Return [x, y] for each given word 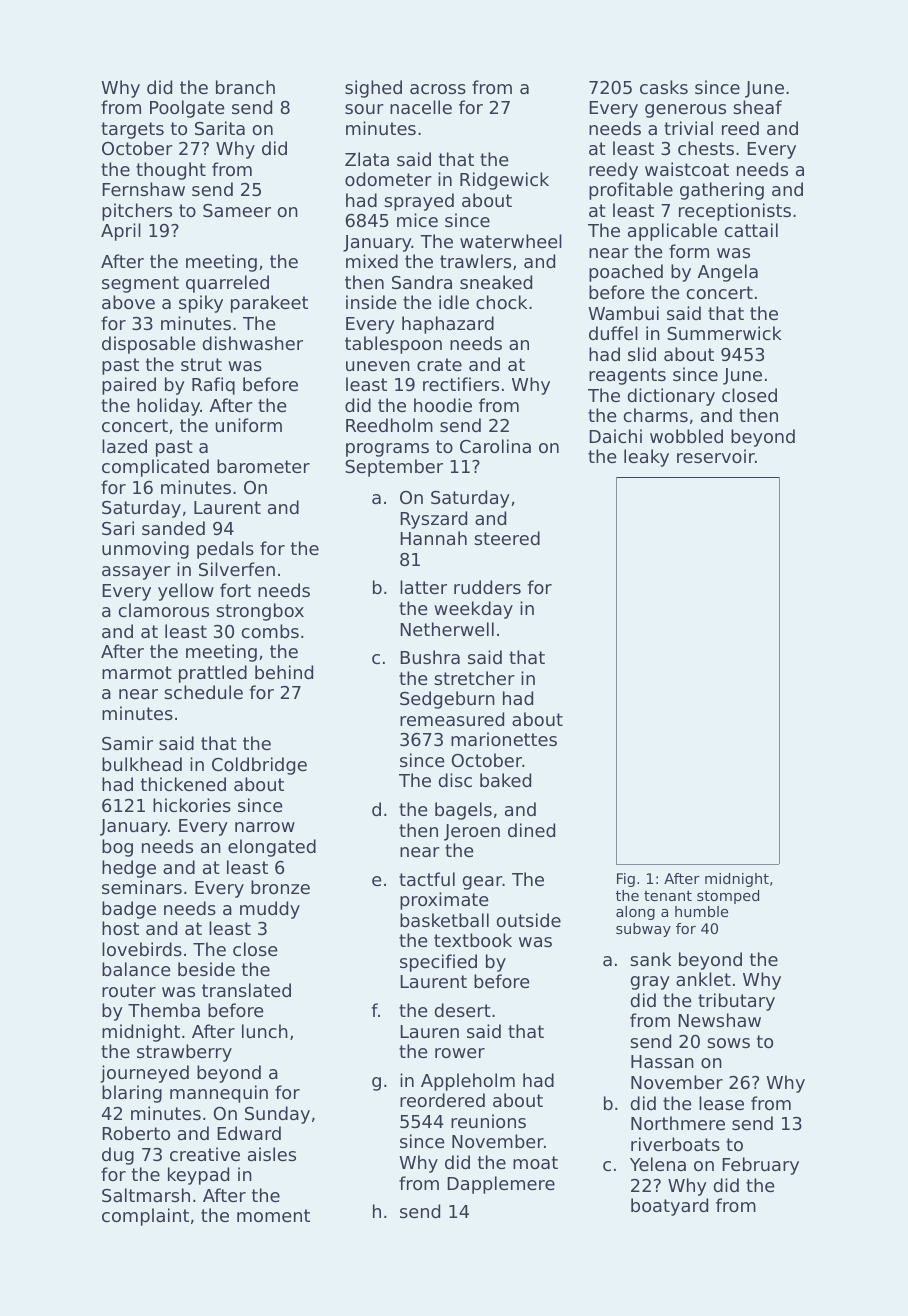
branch [245, 87]
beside [206, 969]
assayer [136, 573]
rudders [487, 587]
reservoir [716, 456]
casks [664, 87]
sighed [373, 89]
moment [273, 1215]
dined [531, 830]
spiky [201, 304]
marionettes [504, 739]
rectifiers [461, 384]
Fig [626, 880]
